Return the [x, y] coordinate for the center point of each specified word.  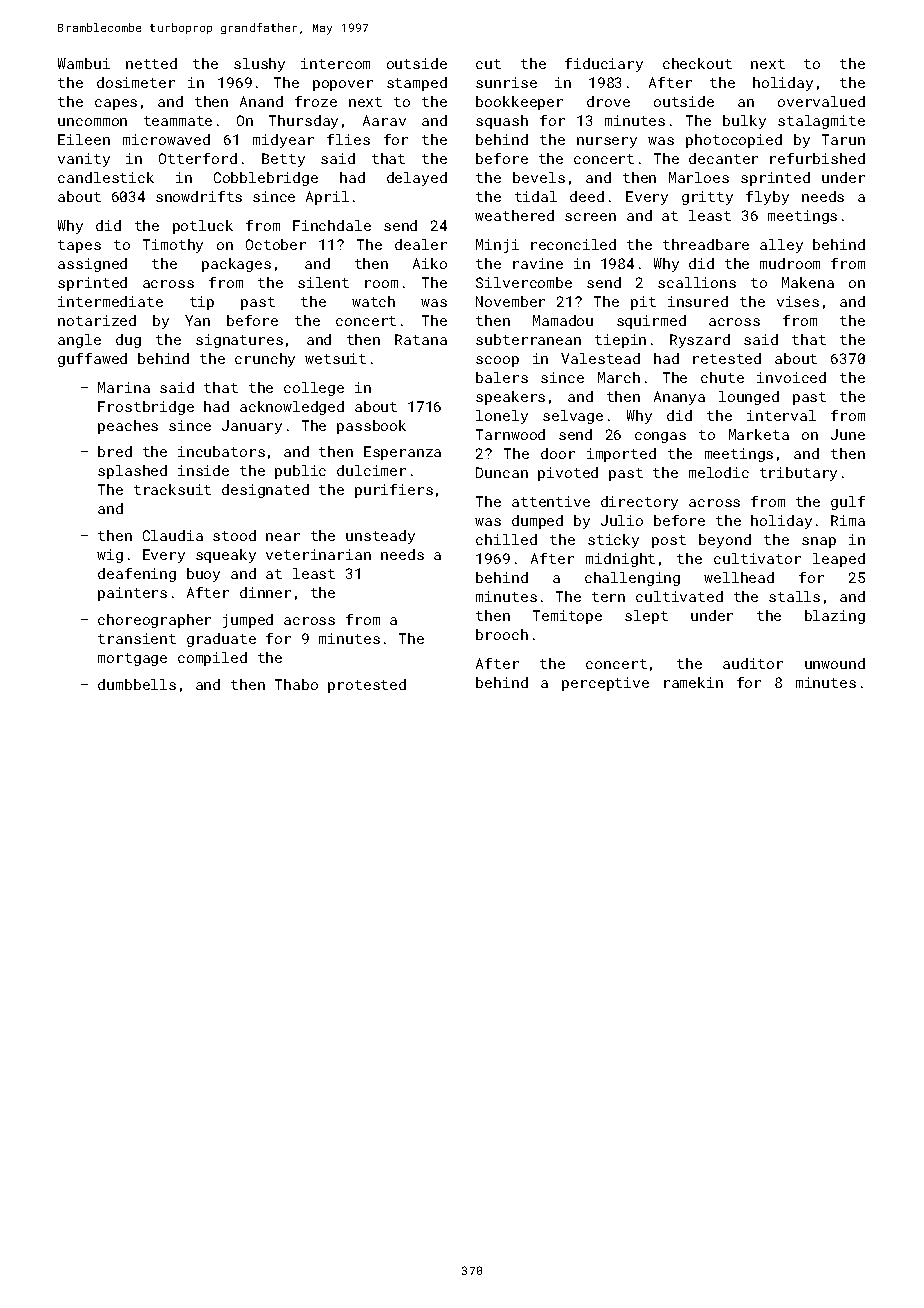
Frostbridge [146, 408]
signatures [239, 341]
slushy [259, 65]
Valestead [600, 358]
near [283, 537]
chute [722, 377]
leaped [839, 560]
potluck [203, 227]
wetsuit [335, 358]
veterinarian [318, 554]
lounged [749, 398]
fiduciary [604, 65]
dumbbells [137, 684]
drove [608, 101]
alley [781, 246]
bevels [539, 177]
